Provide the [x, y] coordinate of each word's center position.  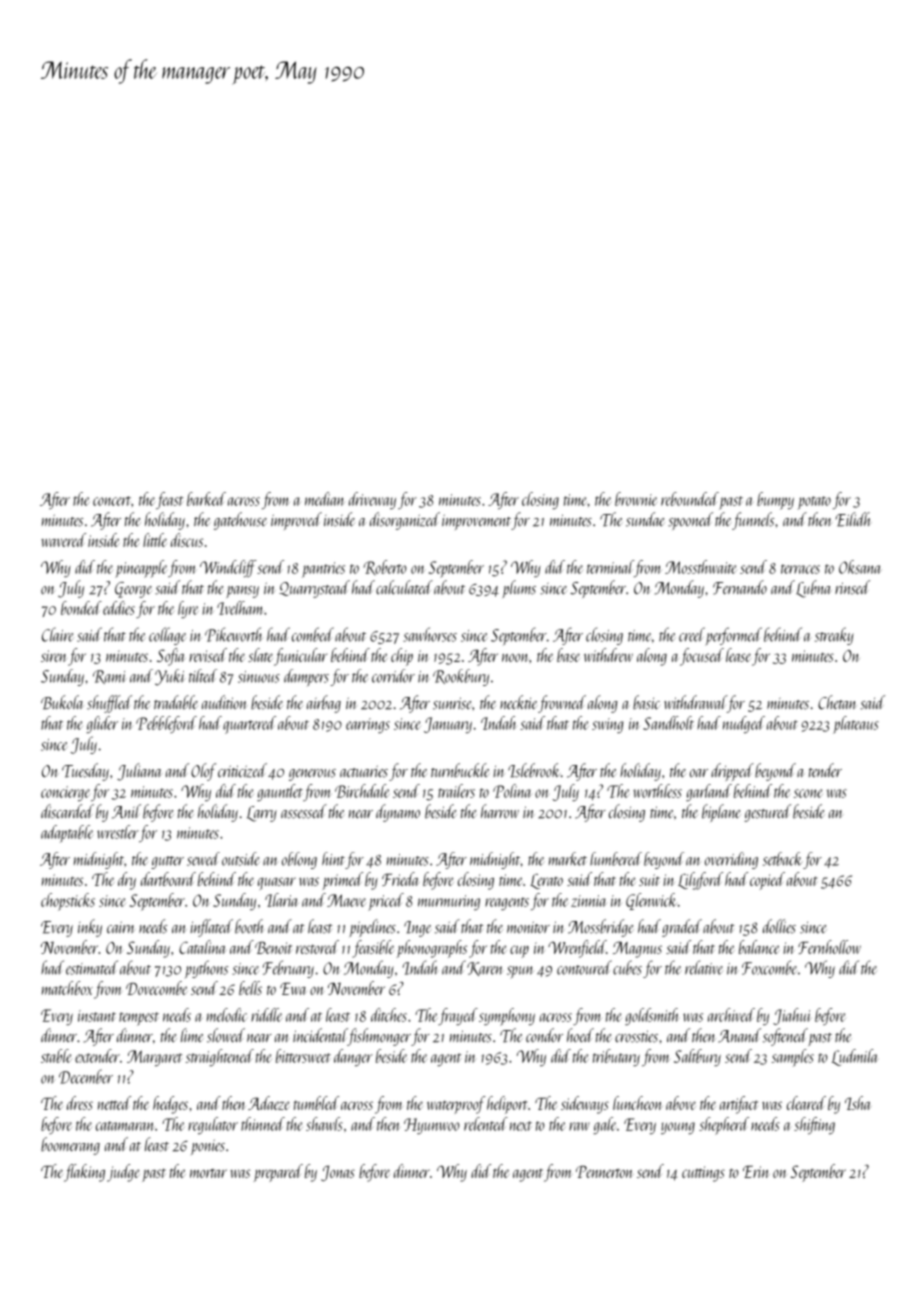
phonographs [432, 949]
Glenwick [651, 901]
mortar [208, 1173]
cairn [121, 927]
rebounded [690, 499]
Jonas [338, 1173]
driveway [372, 500]
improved [296, 521]
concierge [65, 793]
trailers [456, 791]
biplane [721, 813]
